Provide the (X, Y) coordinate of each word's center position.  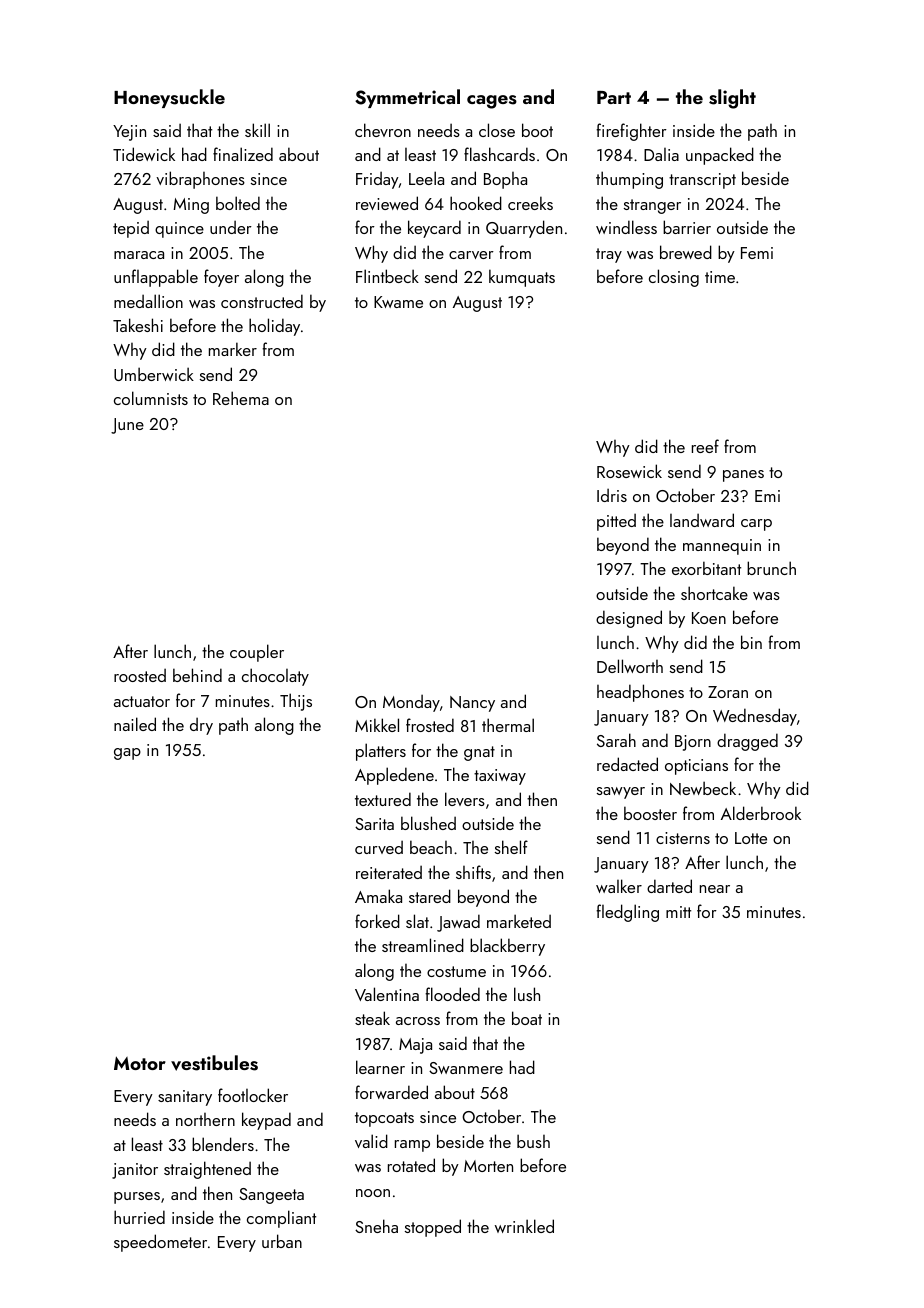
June (127, 426)
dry (201, 726)
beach (431, 847)
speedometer (160, 1243)
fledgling (627, 913)
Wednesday (755, 717)
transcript (702, 181)
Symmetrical (407, 98)
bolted (238, 203)
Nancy (472, 704)
